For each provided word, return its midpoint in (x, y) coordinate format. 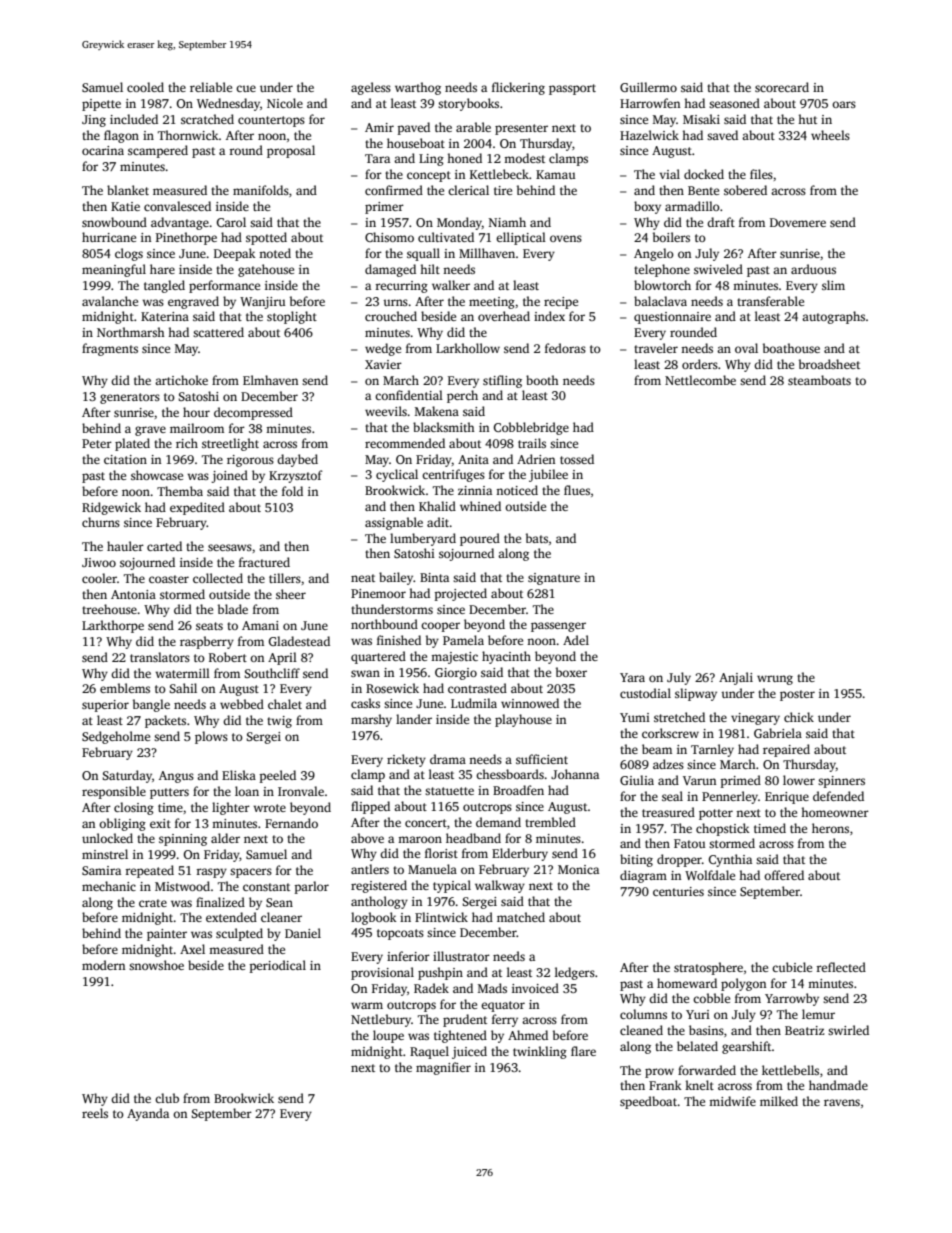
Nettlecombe (700, 380)
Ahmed (528, 1035)
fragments (110, 349)
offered (784, 875)
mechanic (109, 886)
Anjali (736, 678)
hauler (125, 546)
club (167, 1098)
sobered (745, 190)
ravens (842, 1102)
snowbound (114, 222)
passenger (558, 627)
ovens (566, 238)
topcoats (400, 934)
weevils (386, 411)
